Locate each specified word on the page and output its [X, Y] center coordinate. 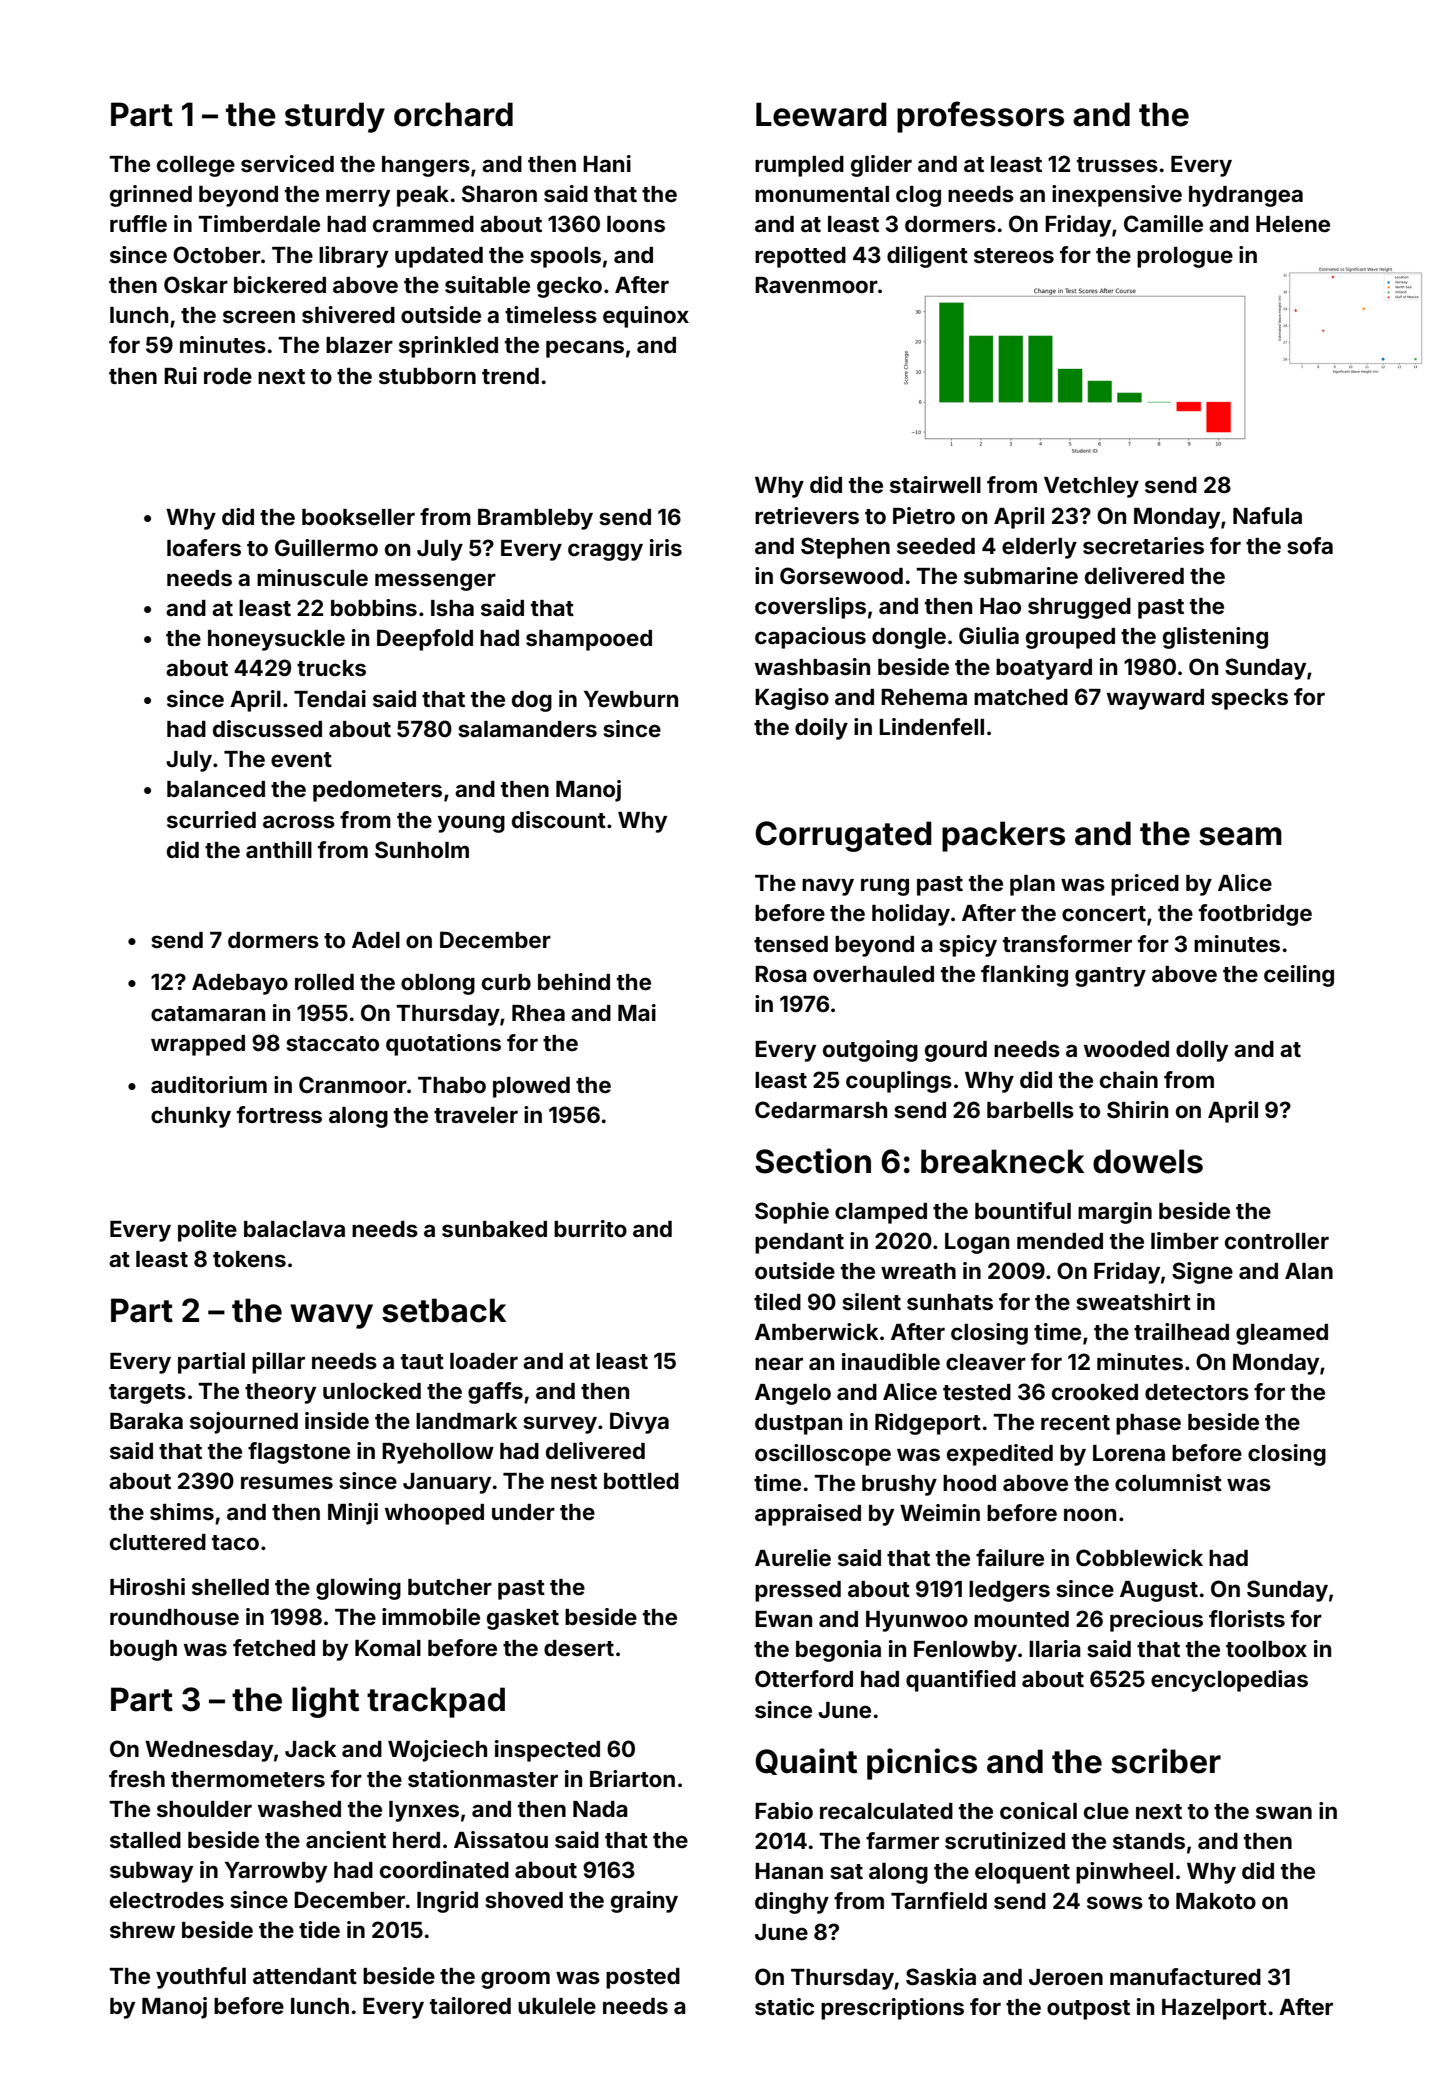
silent [871, 1301]
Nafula [1267, 515]
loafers [204, 548]
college [196, 166]
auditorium [209, 1084]
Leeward [821, 114]
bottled [641, 1481]
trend [510, 376]
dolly [1202, 1051]
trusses [1117, 164]
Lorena [1129, 1453]
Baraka [146, 1421]
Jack [310, 1749]
